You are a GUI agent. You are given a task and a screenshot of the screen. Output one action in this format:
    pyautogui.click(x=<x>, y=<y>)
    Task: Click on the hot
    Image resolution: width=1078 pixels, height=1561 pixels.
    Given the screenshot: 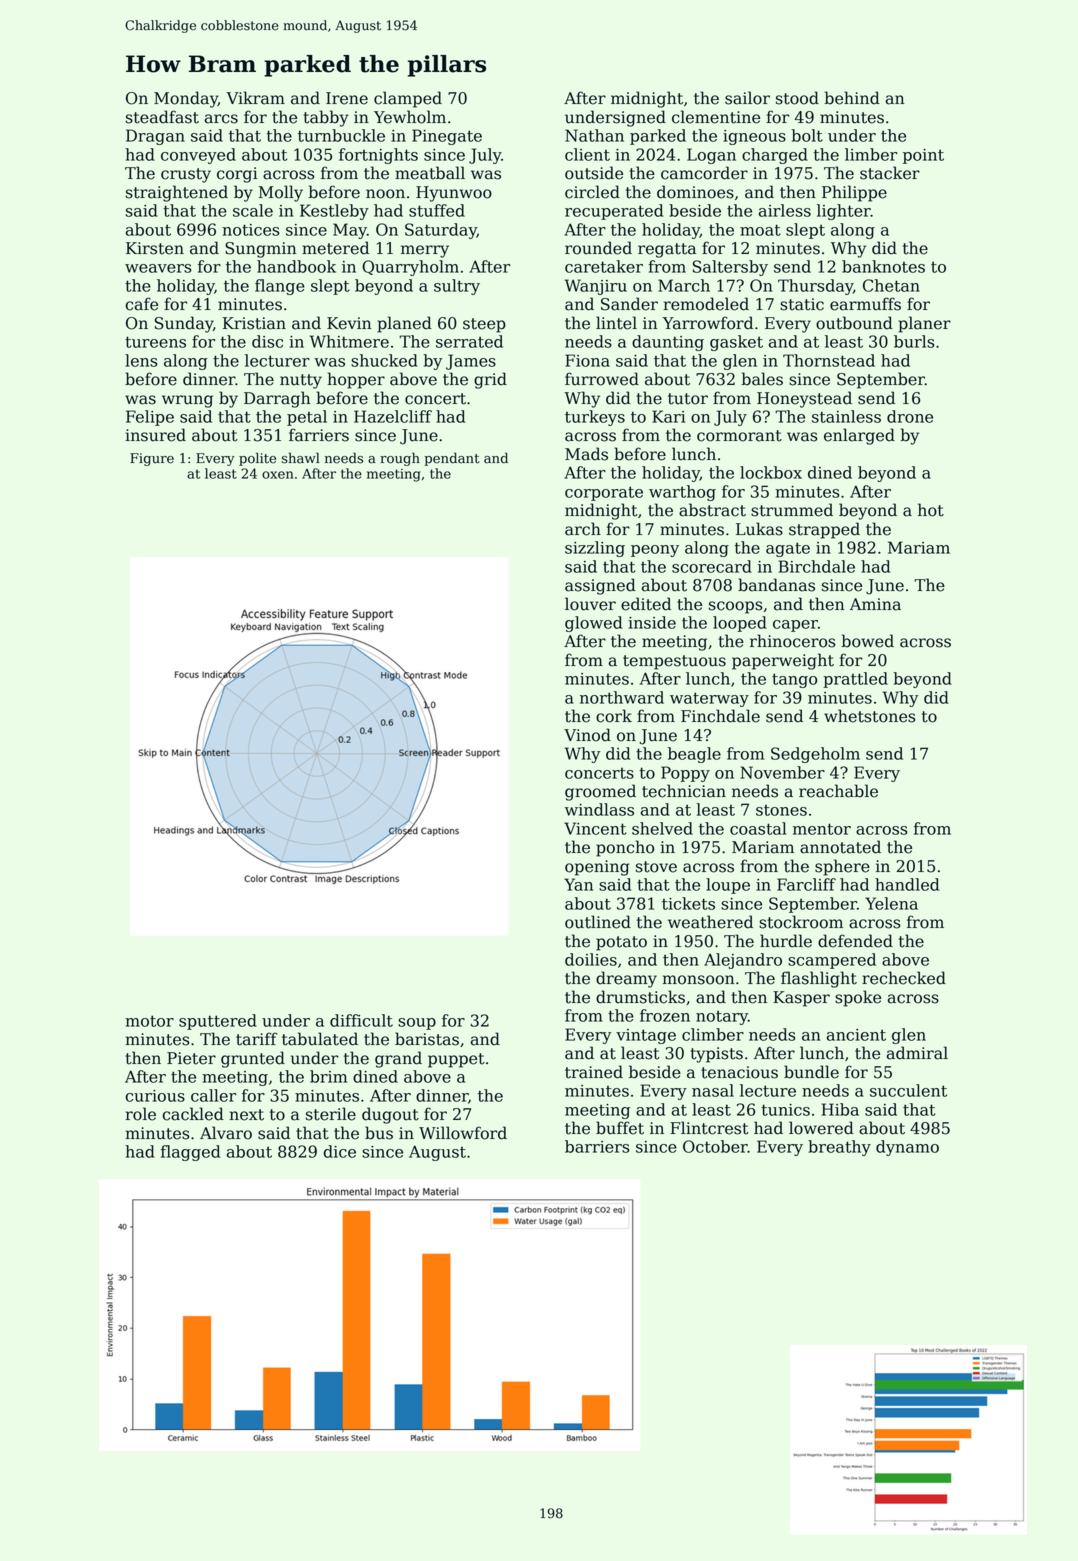 What is the action you would take?
    pyautogui.click(x=931, y=510)
